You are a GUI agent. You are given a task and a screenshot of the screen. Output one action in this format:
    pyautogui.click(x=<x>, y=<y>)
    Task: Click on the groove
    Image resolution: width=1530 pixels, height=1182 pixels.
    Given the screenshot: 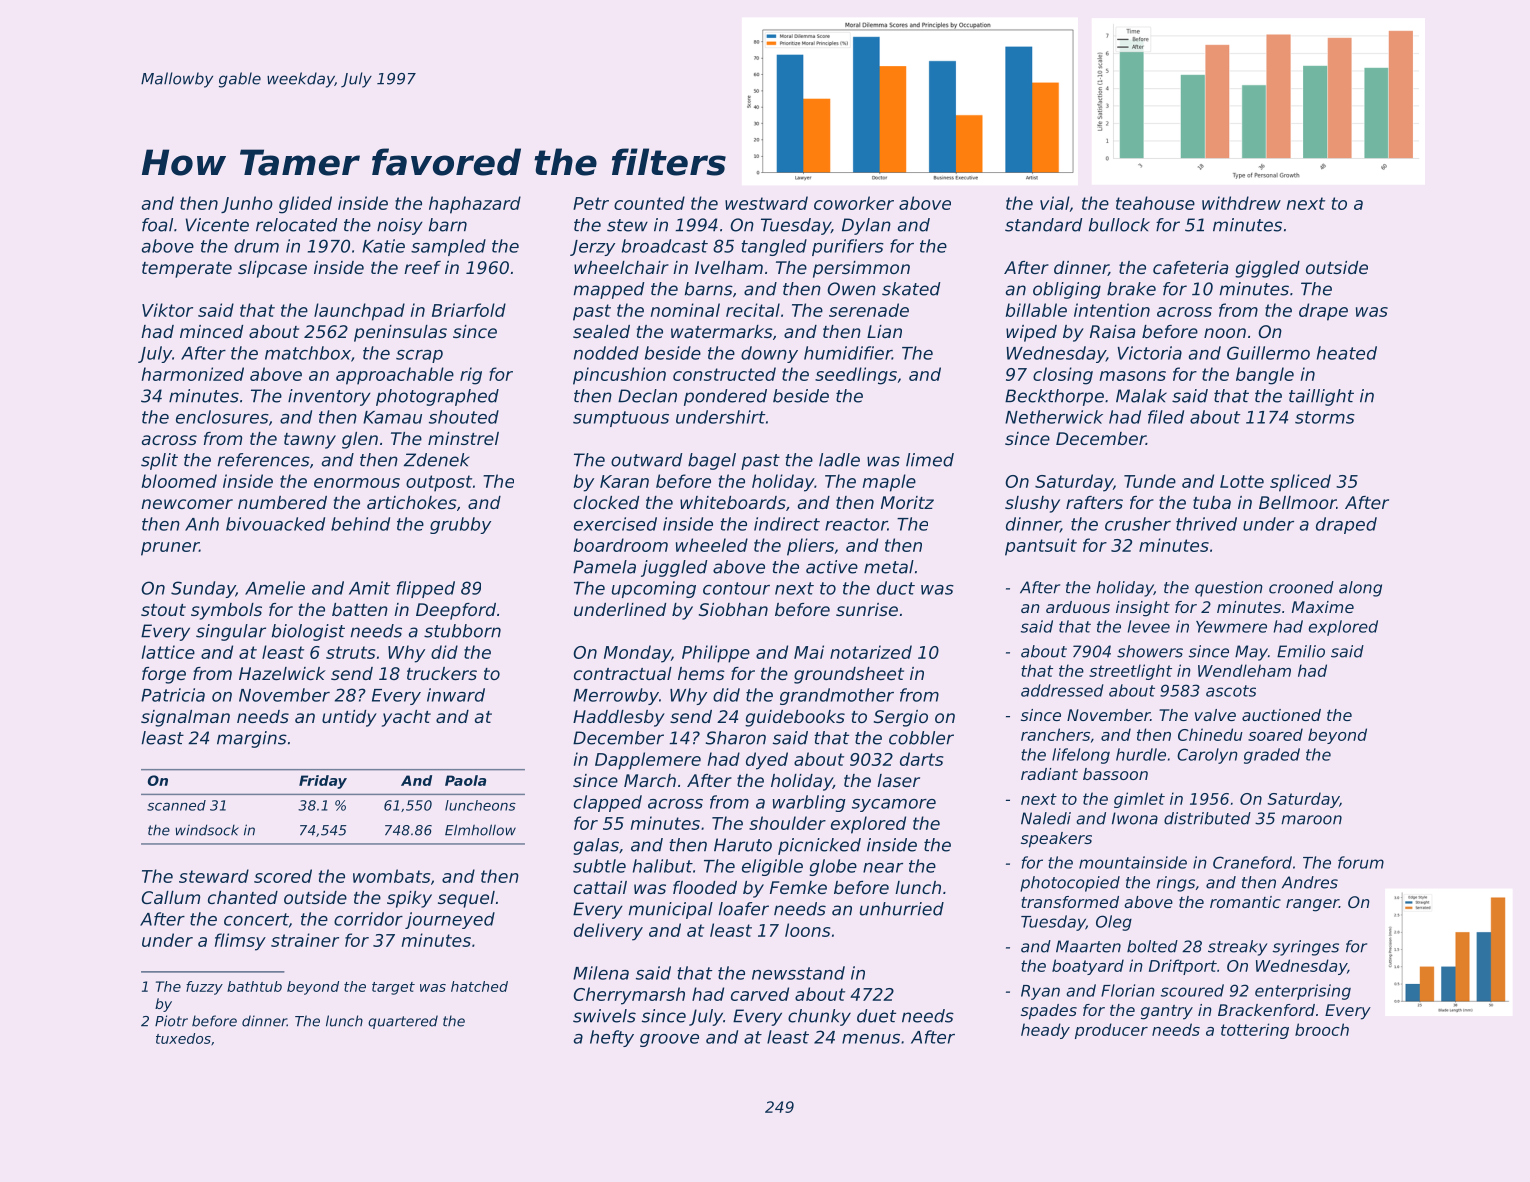 What is the action you would take?
    pyautogui.click(x=669, y=1040)
